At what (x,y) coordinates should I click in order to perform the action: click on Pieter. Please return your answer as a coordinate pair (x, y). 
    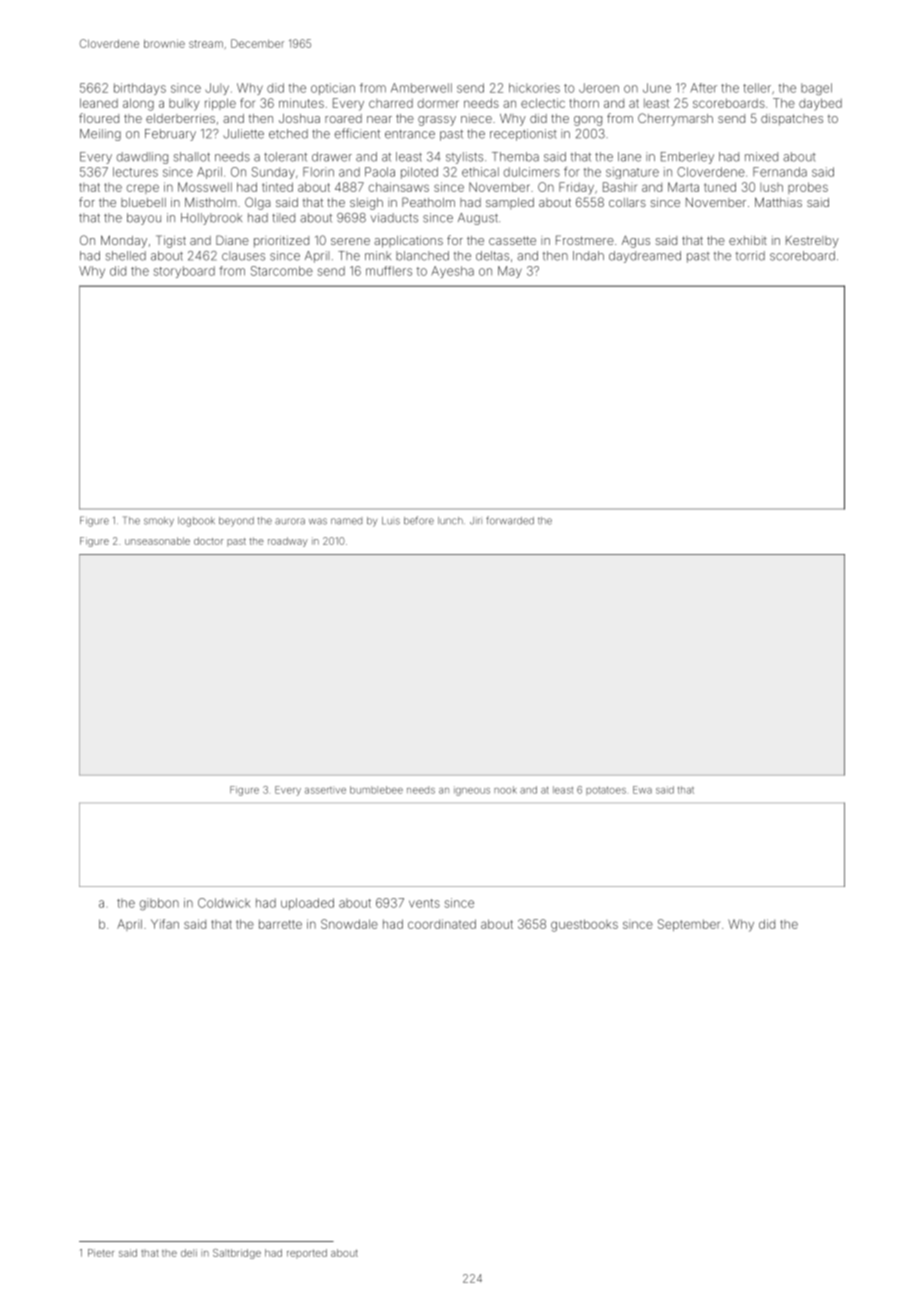
    Looking at the image, I should click on (101, 1253).
